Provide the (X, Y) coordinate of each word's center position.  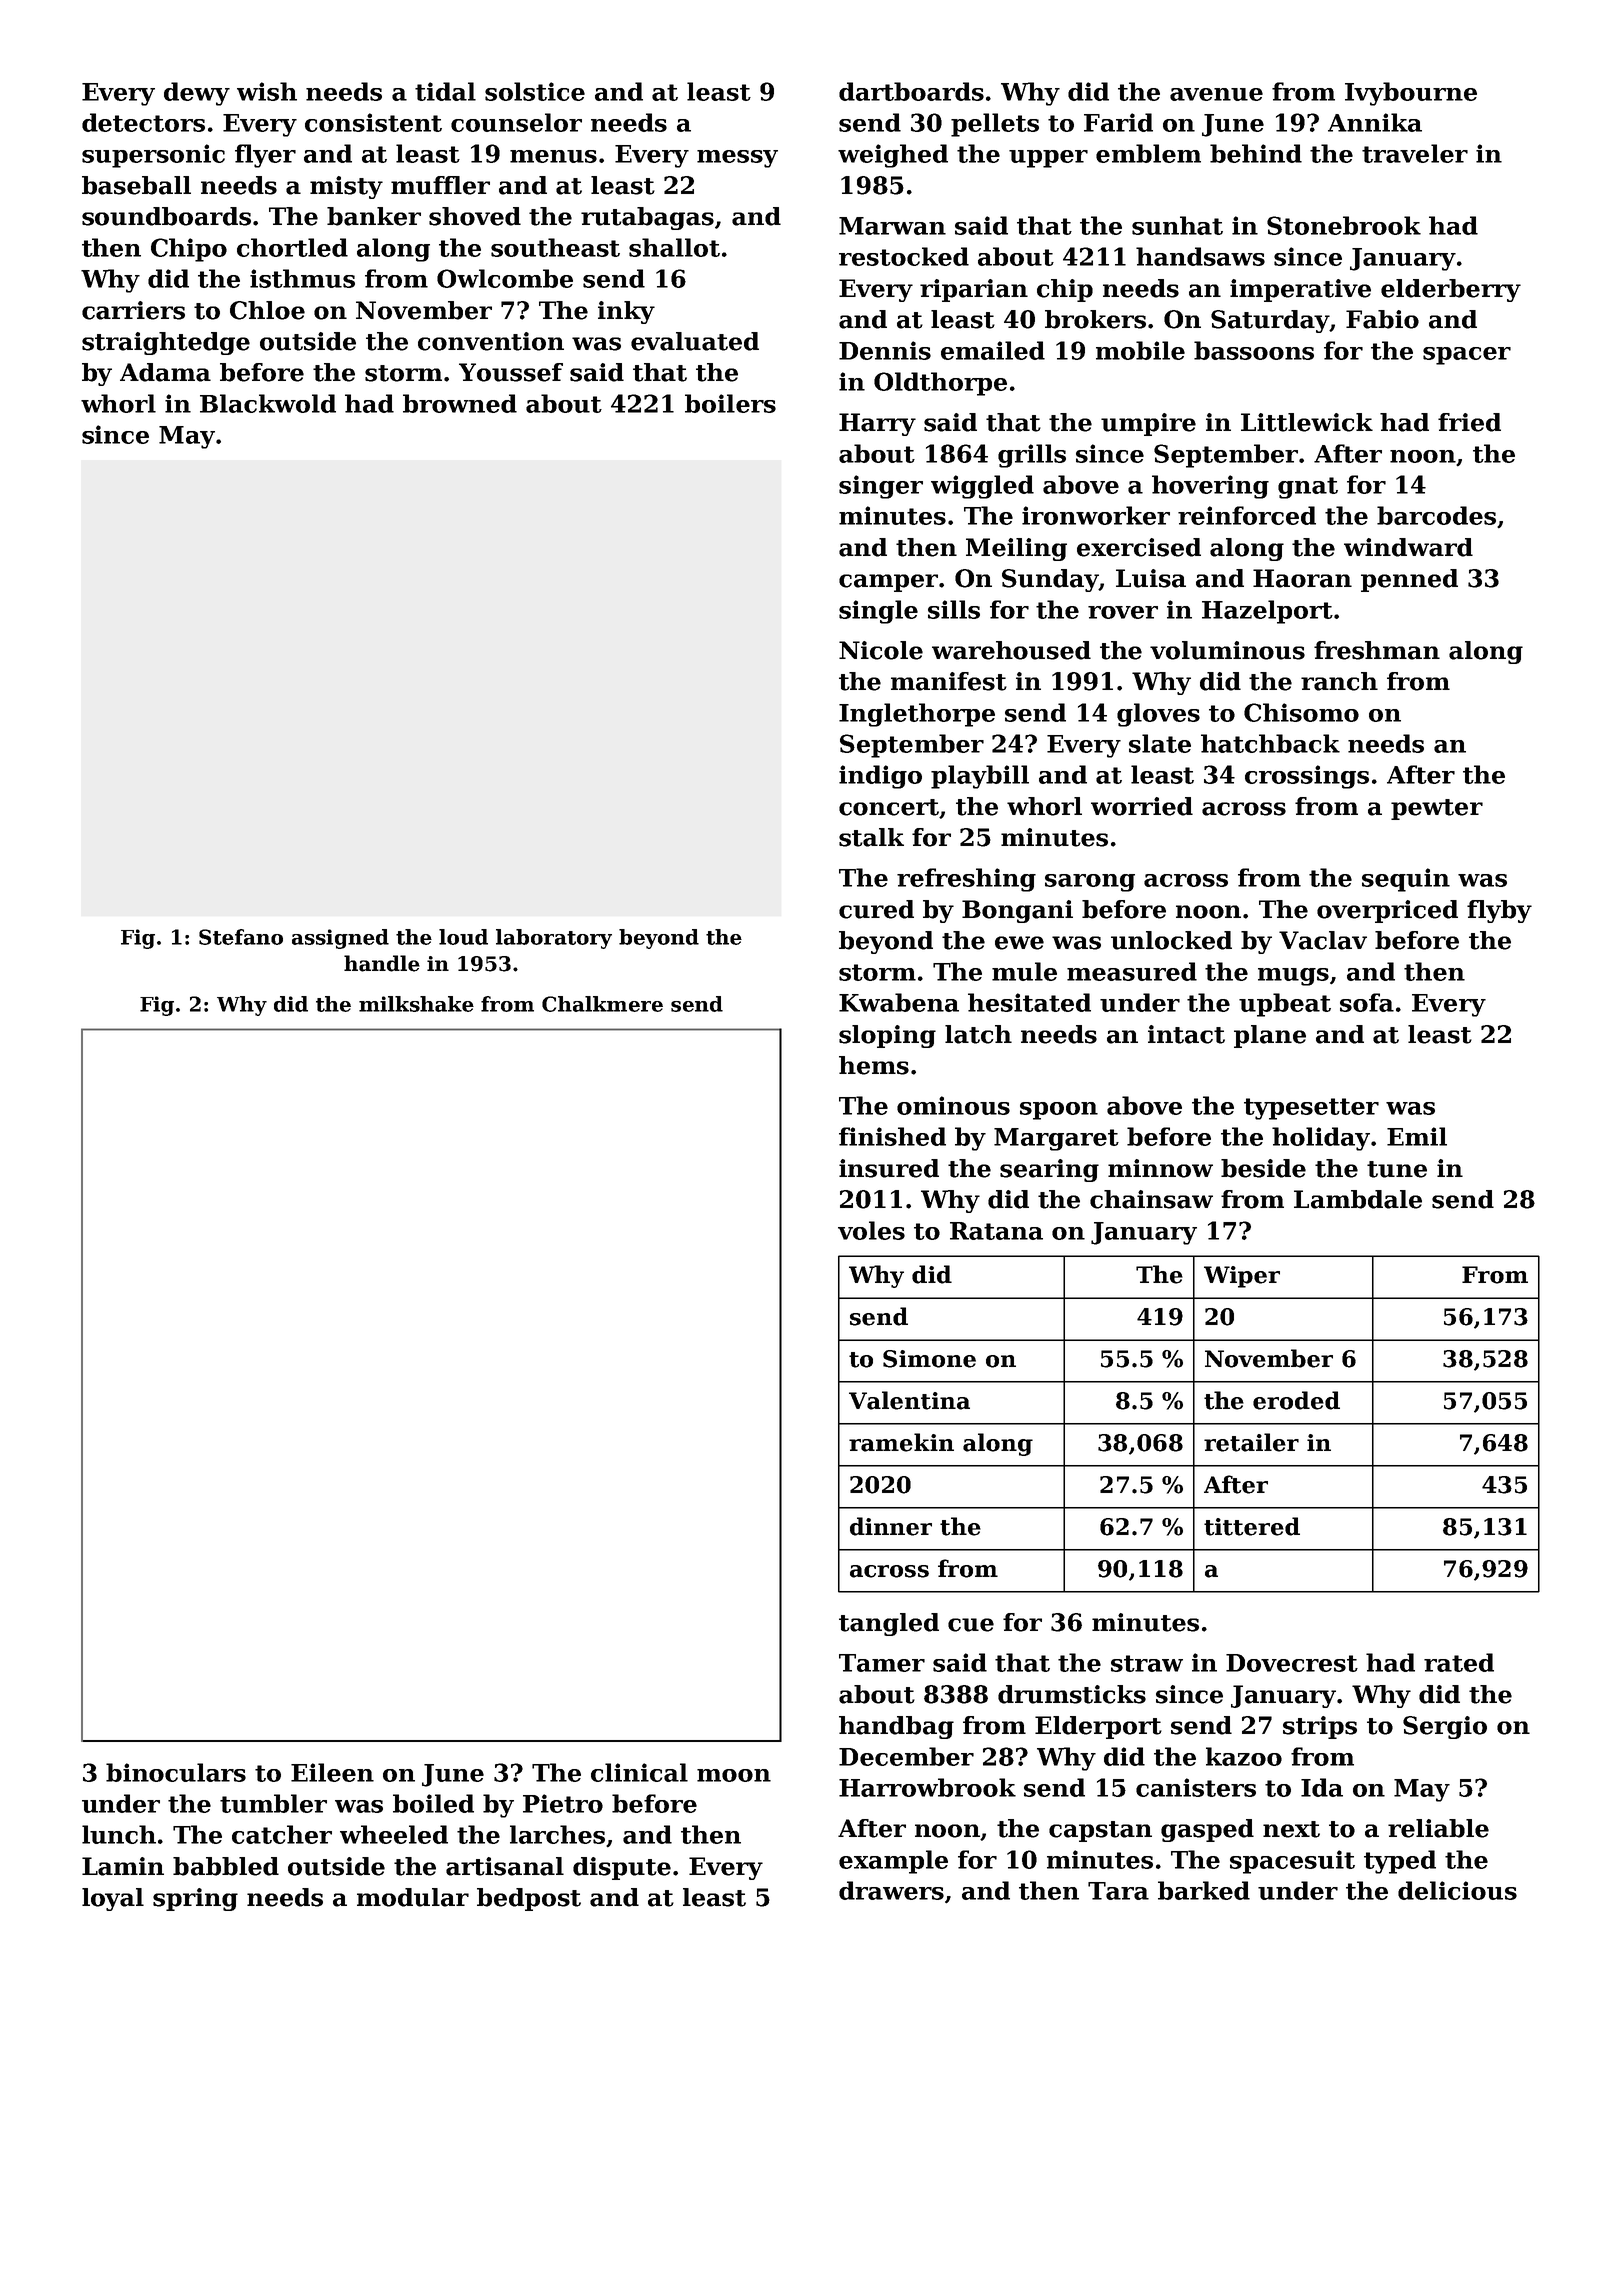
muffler (440, 185)
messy (737, 159)
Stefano (241, 937)
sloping (887, 1036)
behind (1256, 153)
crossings (1307, 777)
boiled (433, 1803)
